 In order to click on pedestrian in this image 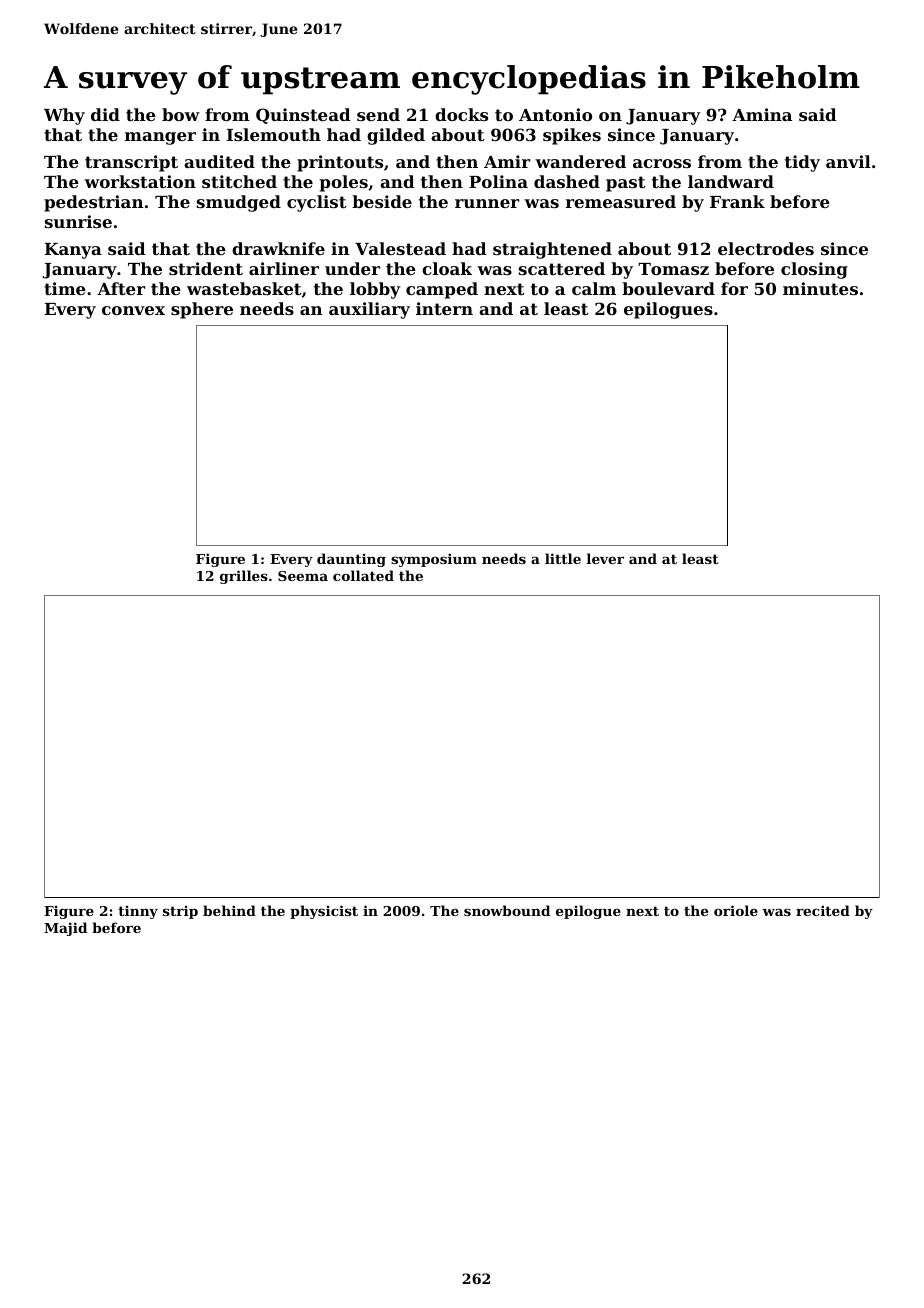, I will do `click(93, 203)`.
